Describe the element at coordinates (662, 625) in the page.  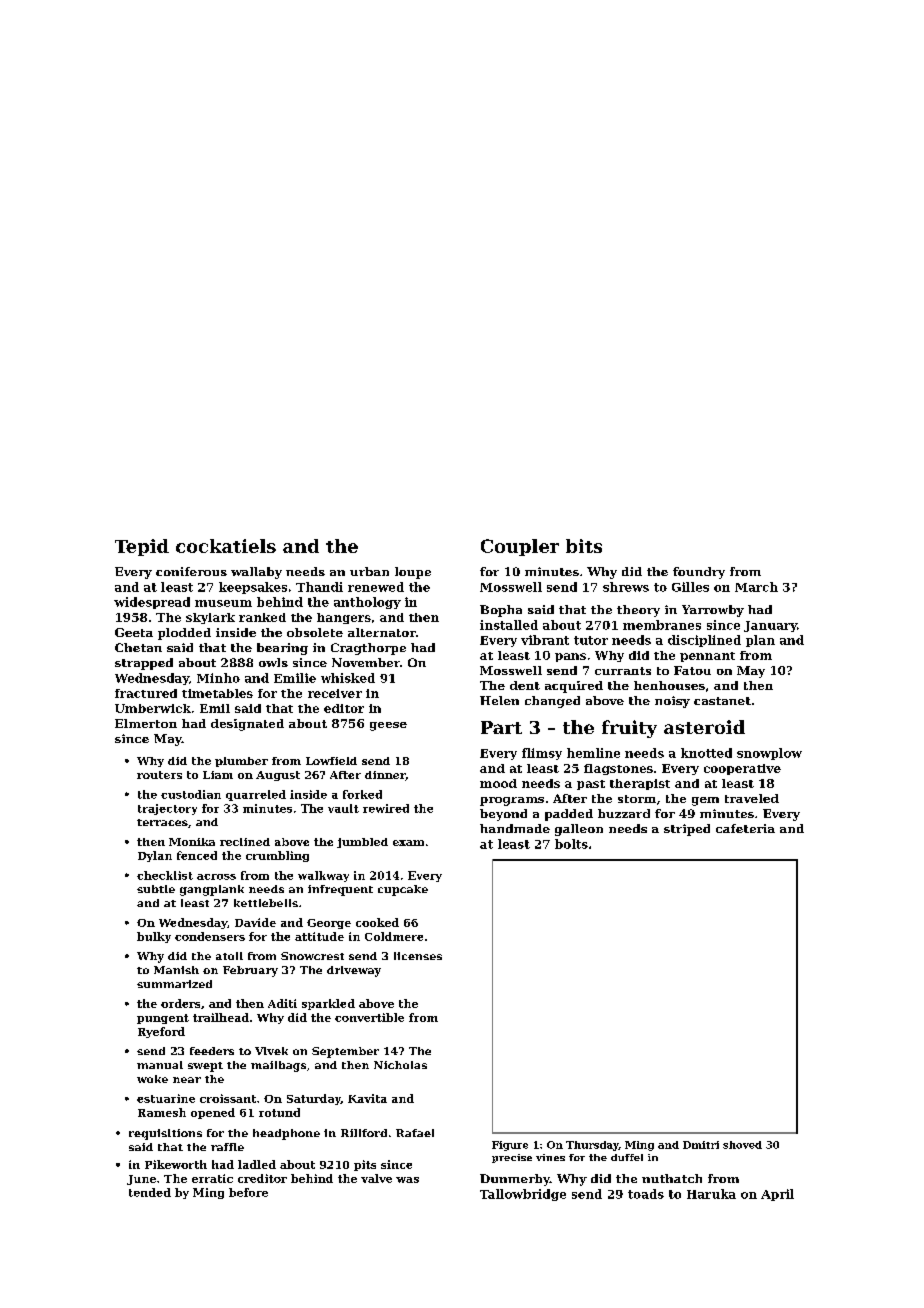
I see `membranes` at that location.
